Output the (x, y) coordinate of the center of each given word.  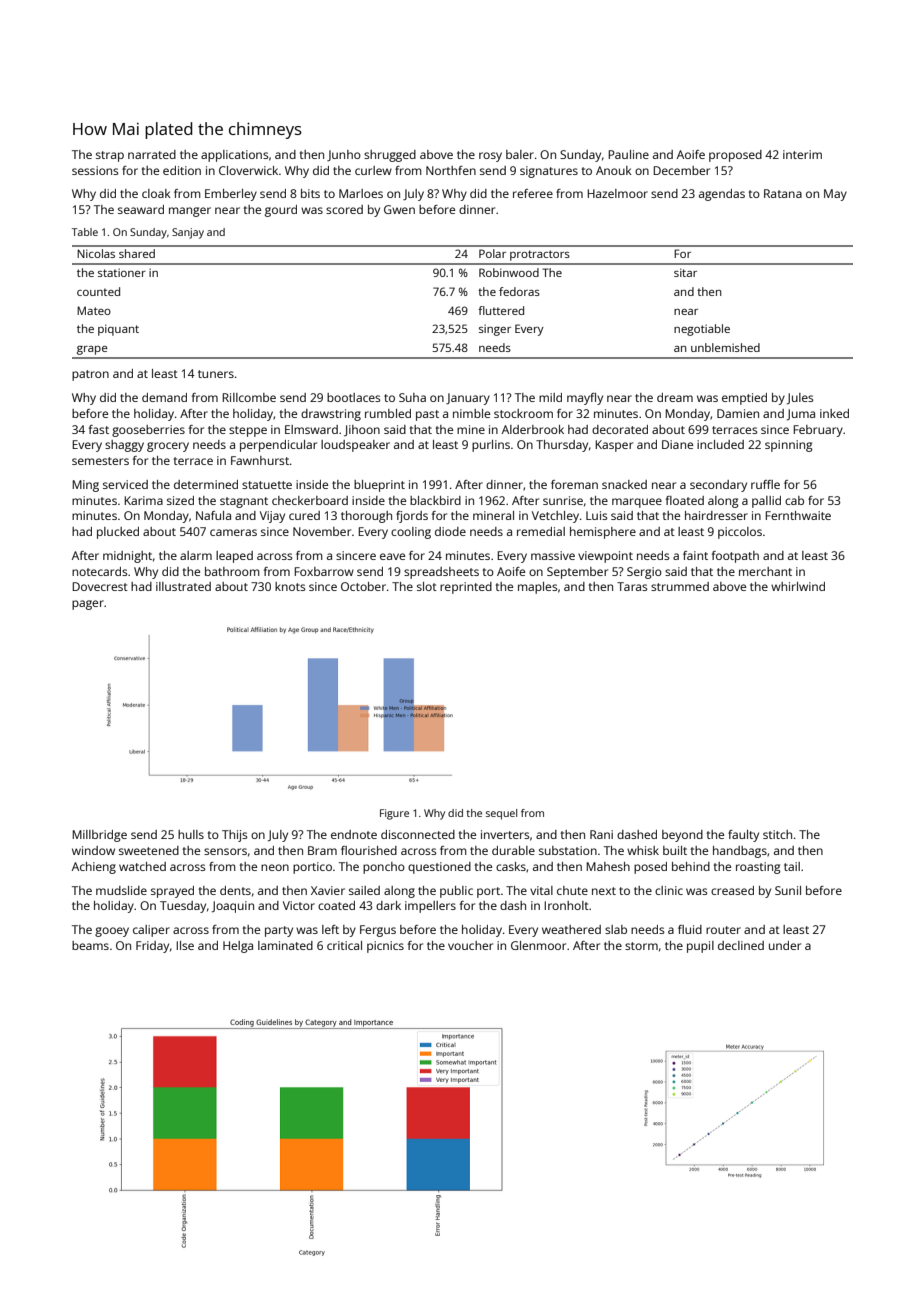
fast (99, 429)
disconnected (418, 834)
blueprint (379, 486)
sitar (685, 272)
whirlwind (798, 586)
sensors (225, 851)
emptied (744, 399)
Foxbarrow (324, 571)
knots (290, 586)
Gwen (399, 209)
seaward (141, 209)
